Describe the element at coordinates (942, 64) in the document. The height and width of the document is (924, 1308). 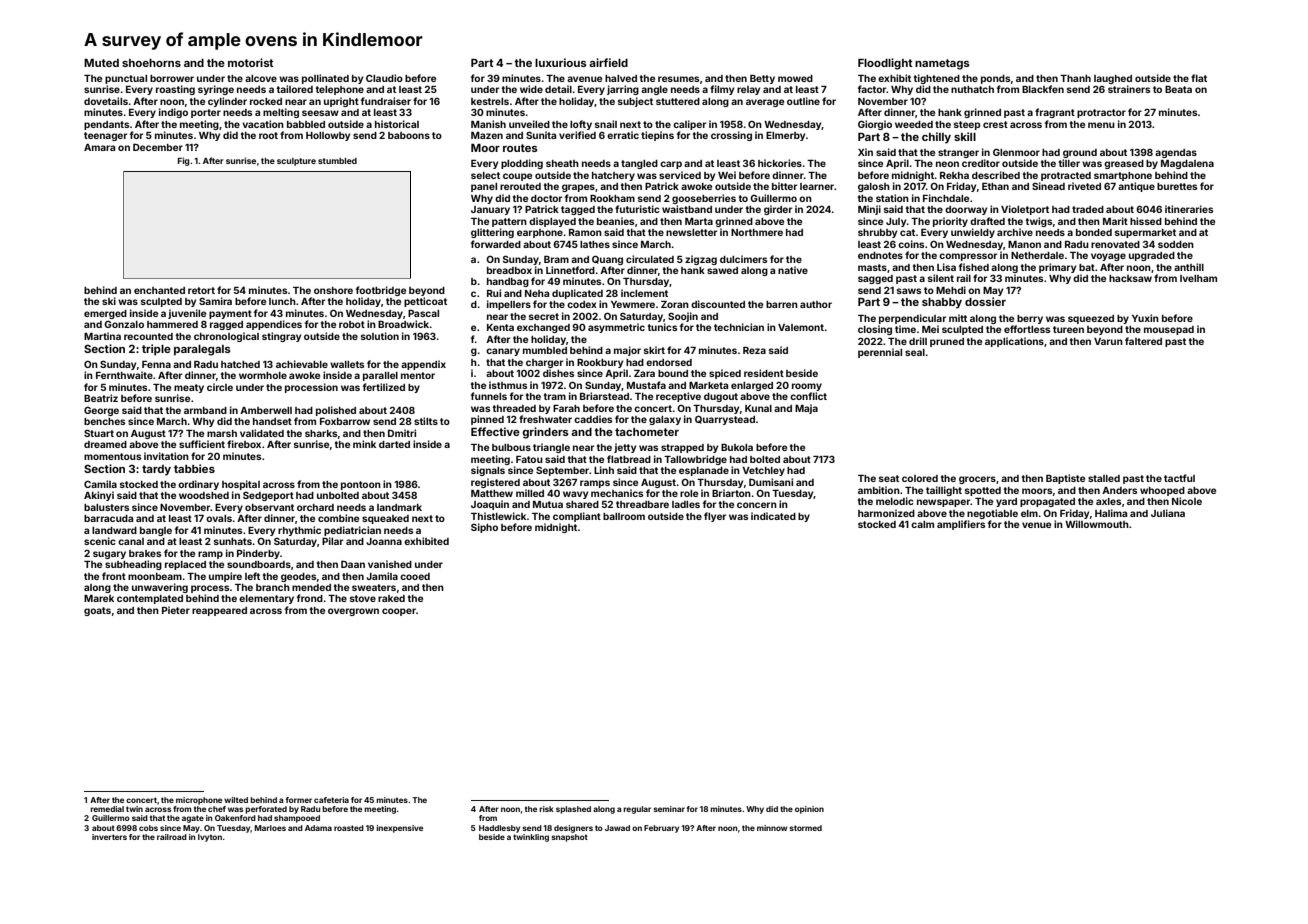
I see `nametags` at that location.
